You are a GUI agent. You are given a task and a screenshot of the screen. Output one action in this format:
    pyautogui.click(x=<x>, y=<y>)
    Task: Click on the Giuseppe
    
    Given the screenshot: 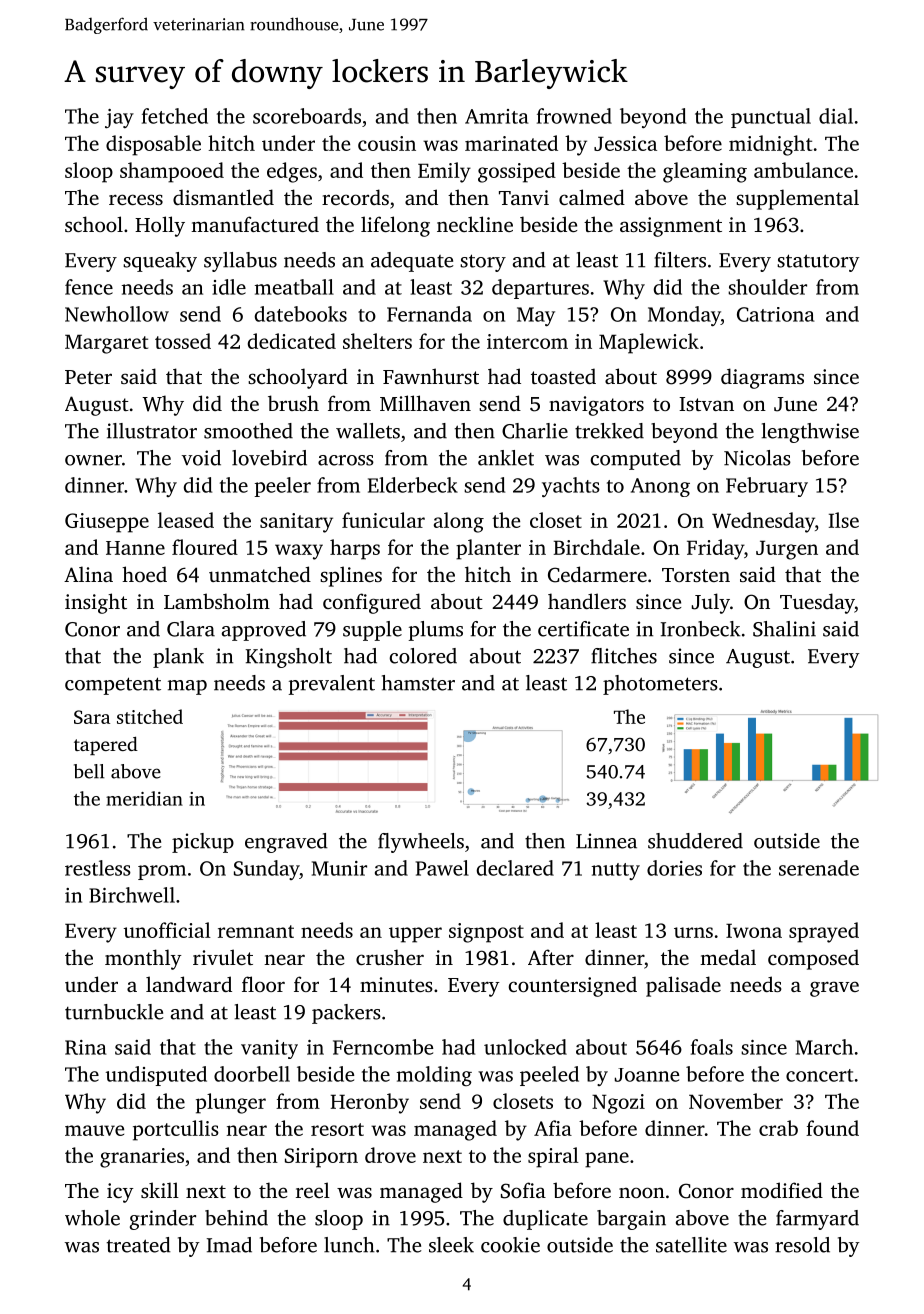 What is the action you would take?
    pyautogui.click(x=107, y=523)
